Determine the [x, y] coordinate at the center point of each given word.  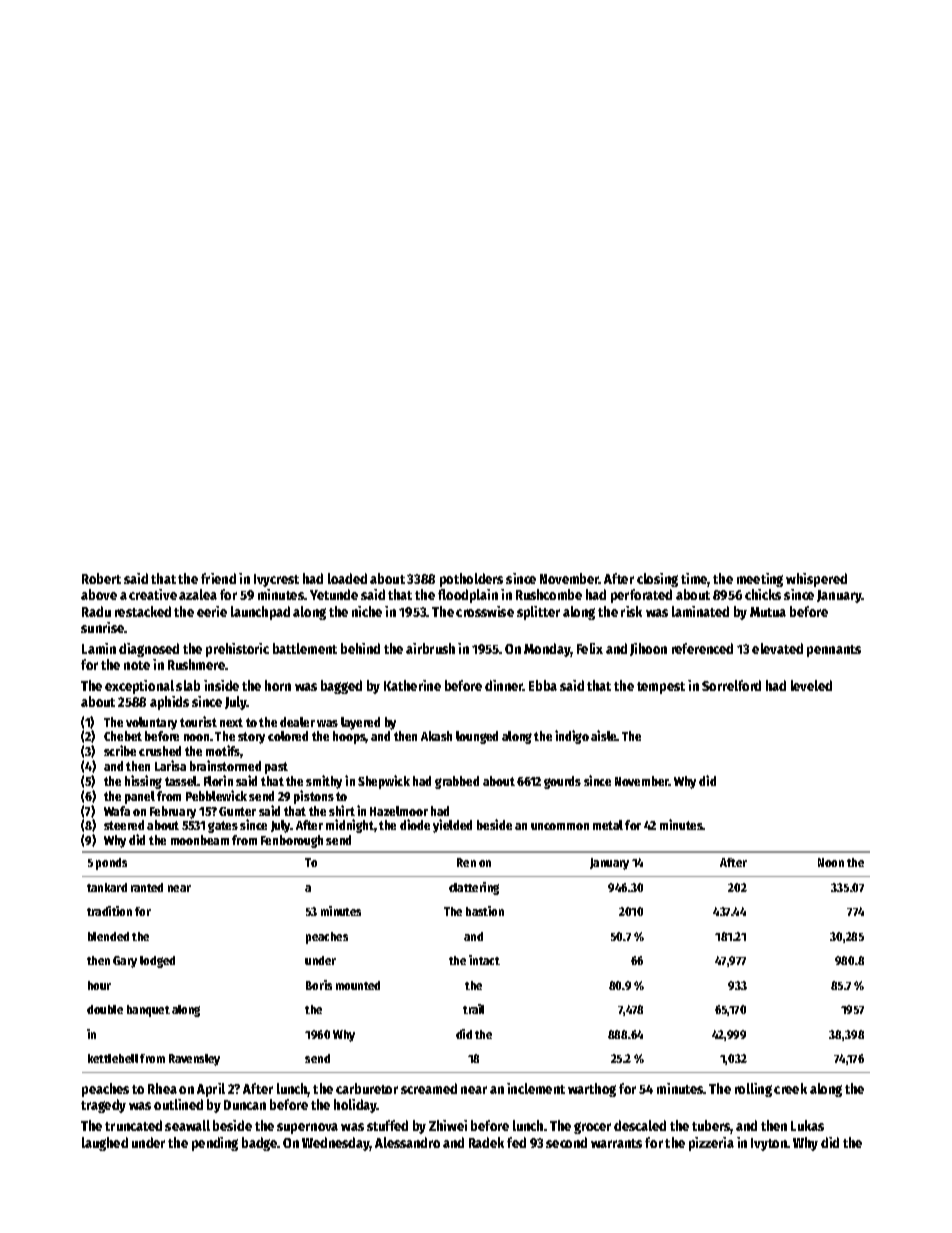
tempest [661, 688]
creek [790, 1088]
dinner [504, 685]
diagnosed [149, 650]
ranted [147, 887]
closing [657, 580]
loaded [347, 578]
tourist [198, 721]
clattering [474, 888]
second [566, 1142]
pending [215, 1144]
